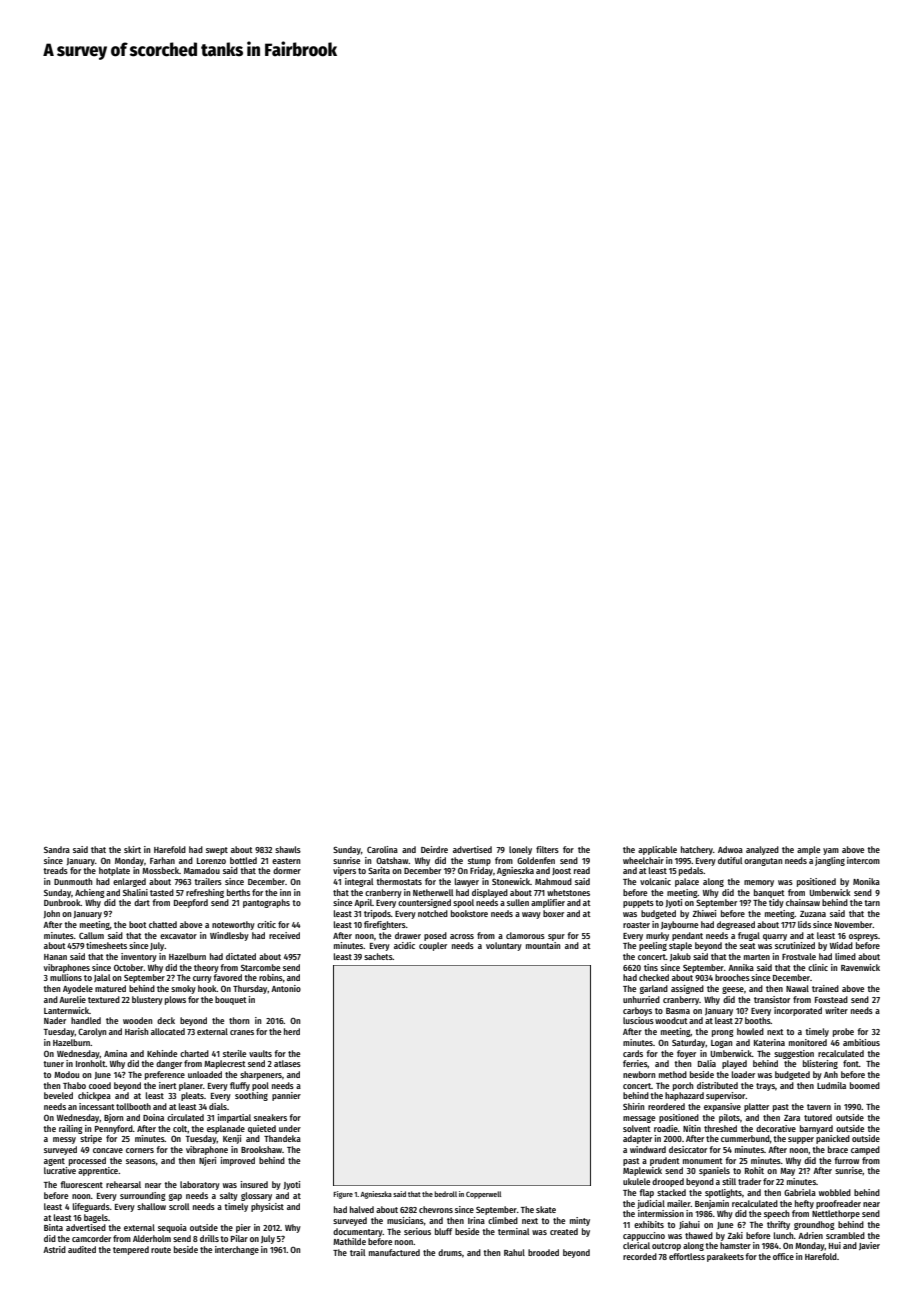 The height and width of the screenshot is (1308, 924). I want to click on Antonio, so click(286, 988).
